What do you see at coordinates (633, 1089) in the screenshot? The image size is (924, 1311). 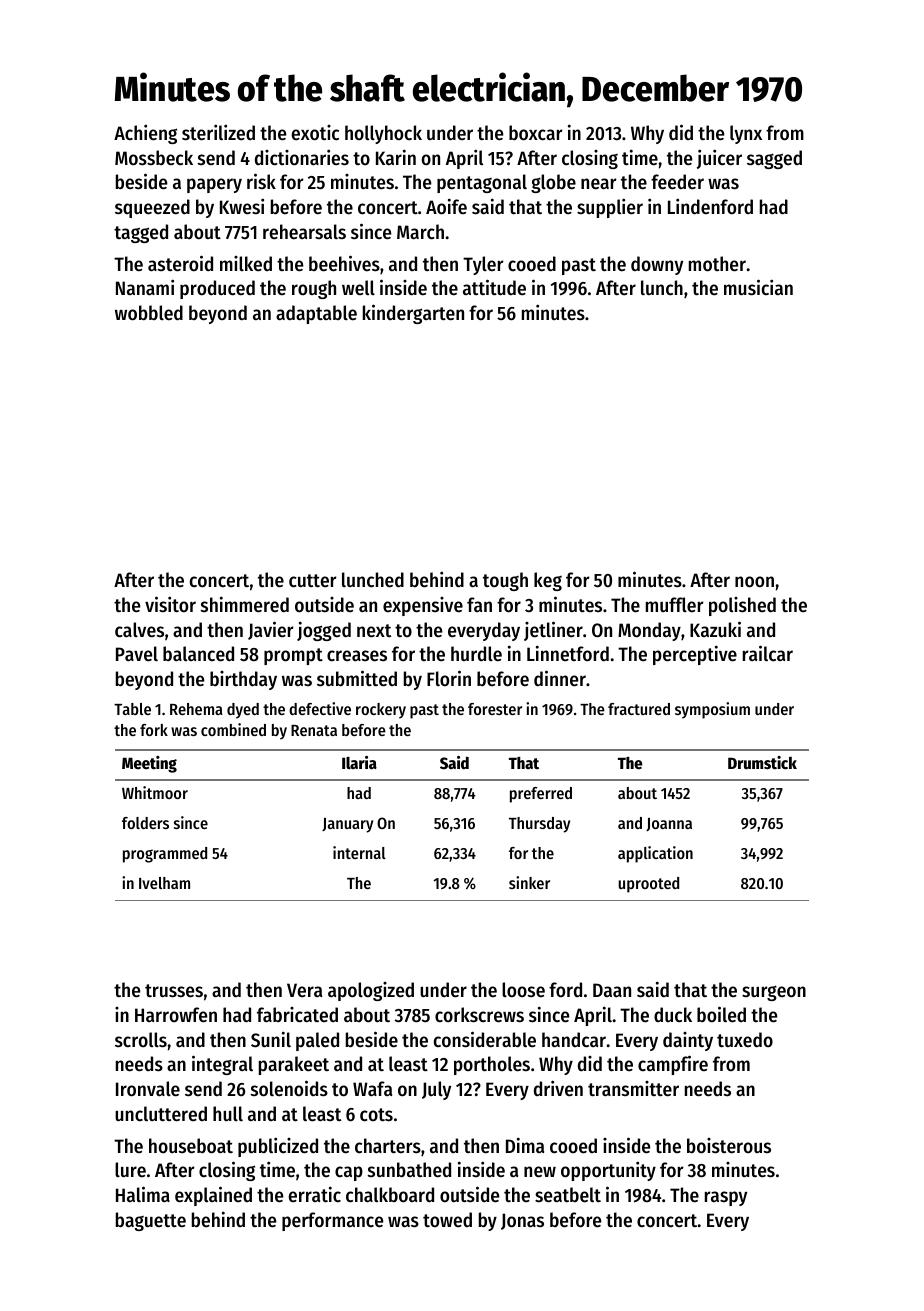 I see `transmitter` at bounding box center [633, 1089].
